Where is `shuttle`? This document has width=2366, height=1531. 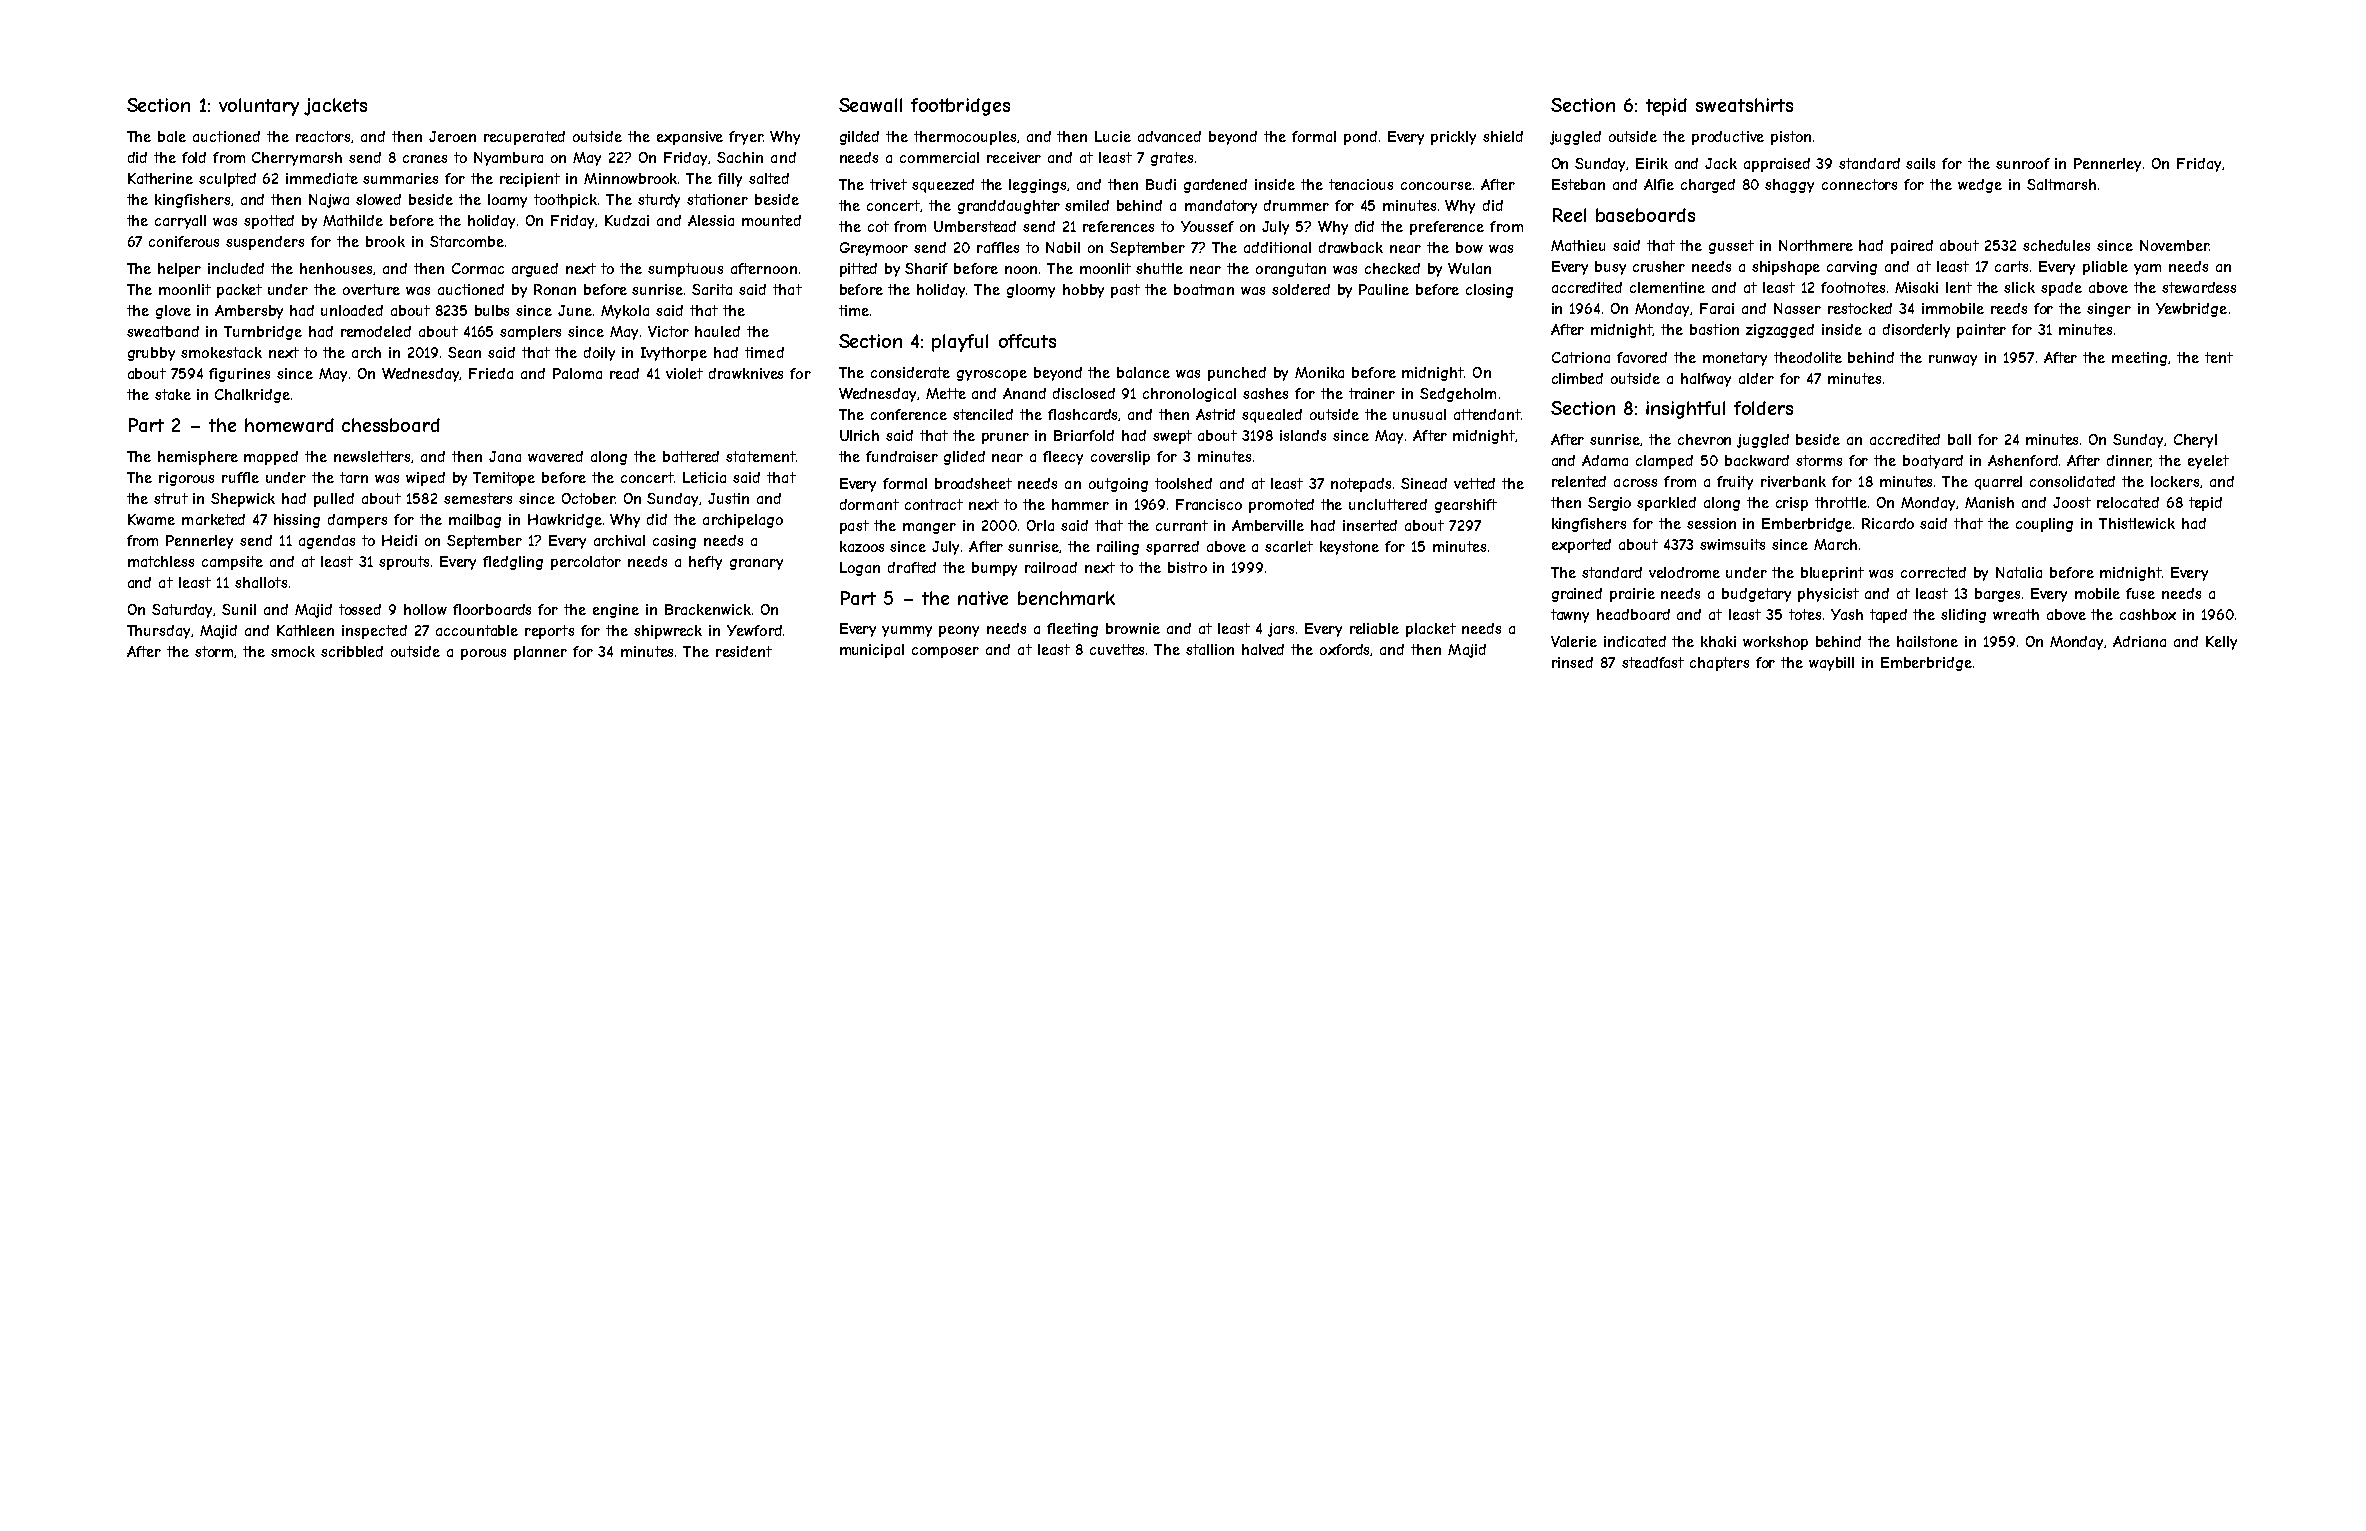
shuttle is located at coordinates (1159, 268).
